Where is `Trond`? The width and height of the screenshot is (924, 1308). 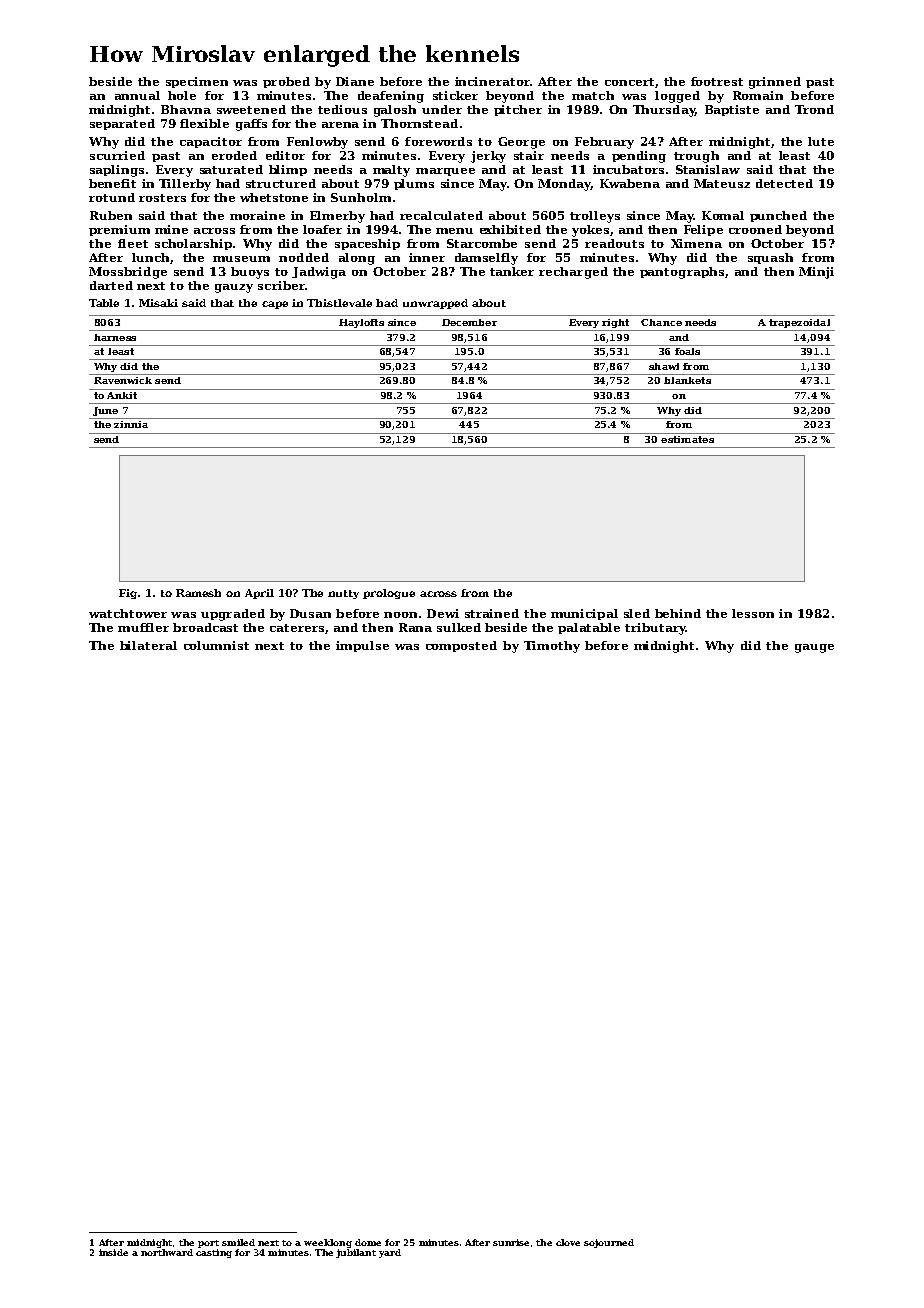
Trond is located at coordinates (814, 109).
